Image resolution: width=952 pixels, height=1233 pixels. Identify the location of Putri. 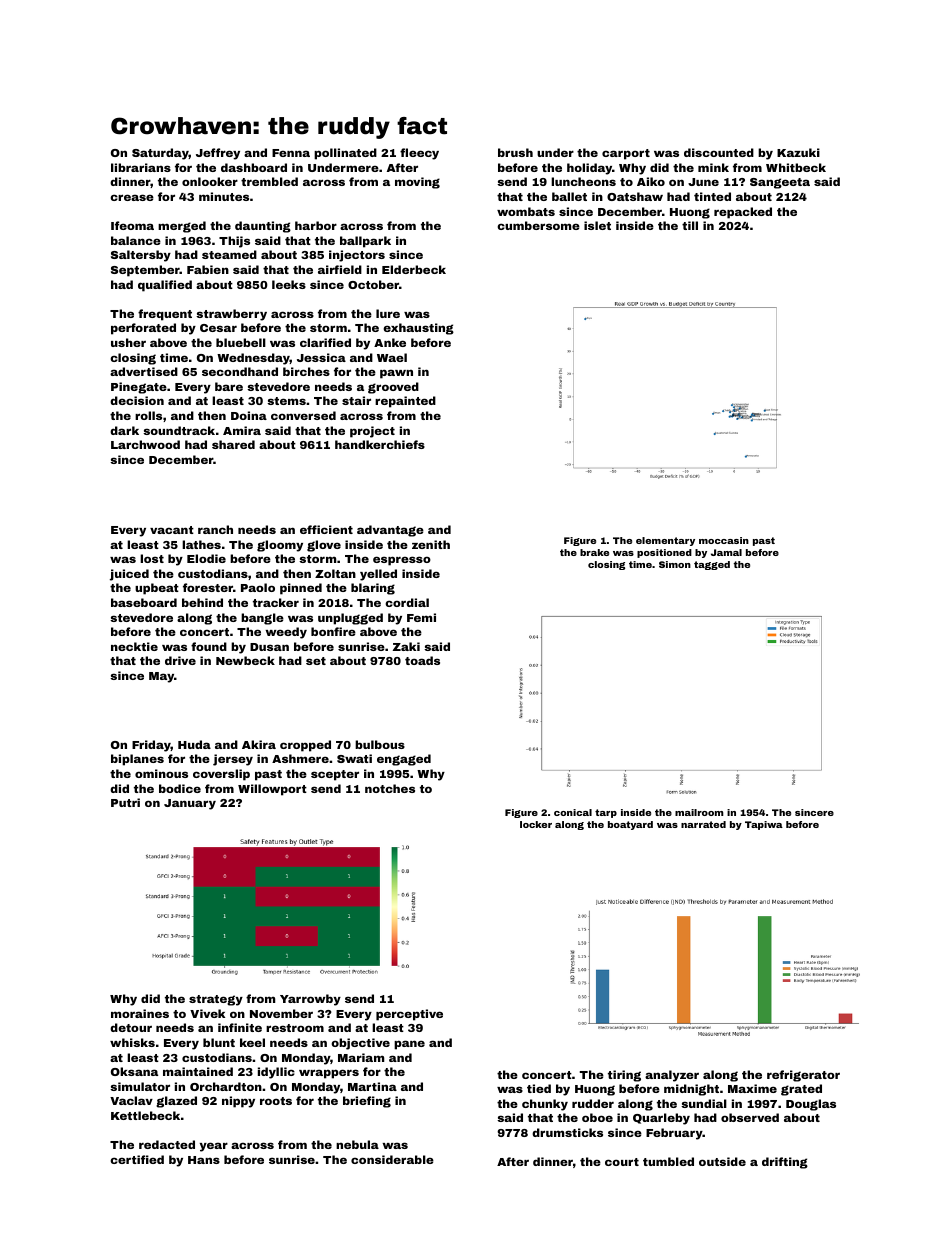
(125, 802).
